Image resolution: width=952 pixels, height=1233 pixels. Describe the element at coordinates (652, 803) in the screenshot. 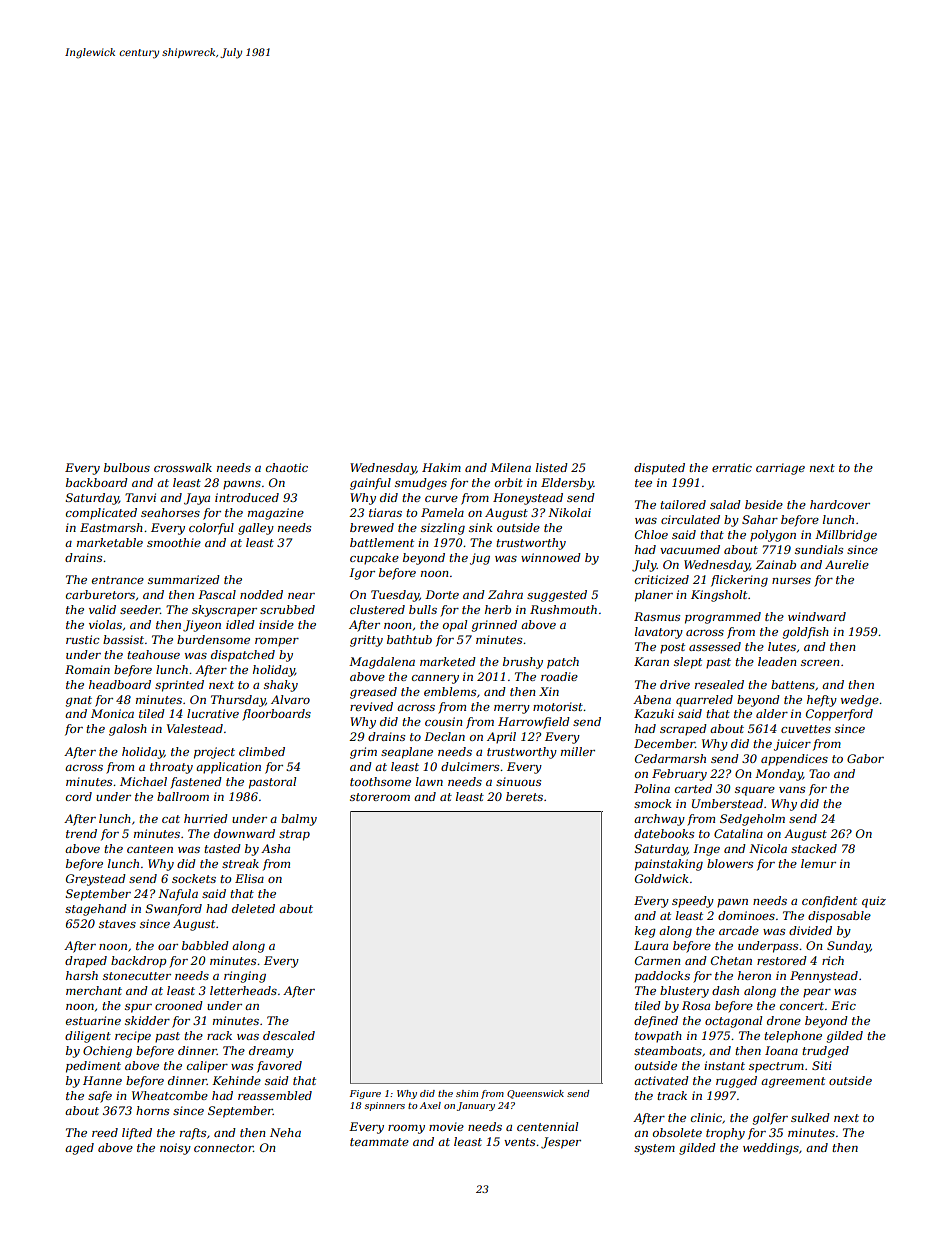

I see `smock` at that location.
